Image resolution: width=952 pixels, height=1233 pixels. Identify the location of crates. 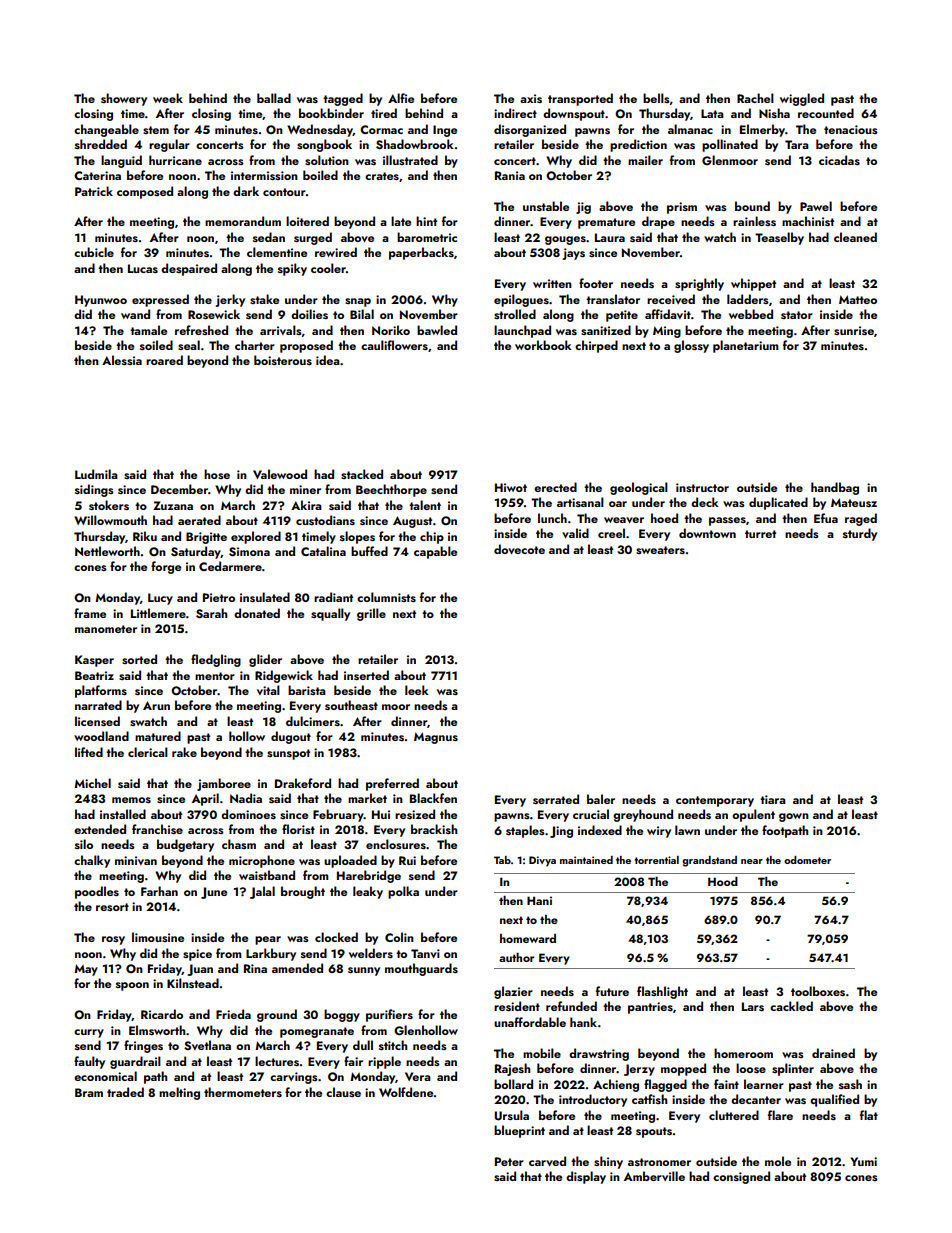
(382, 176).
